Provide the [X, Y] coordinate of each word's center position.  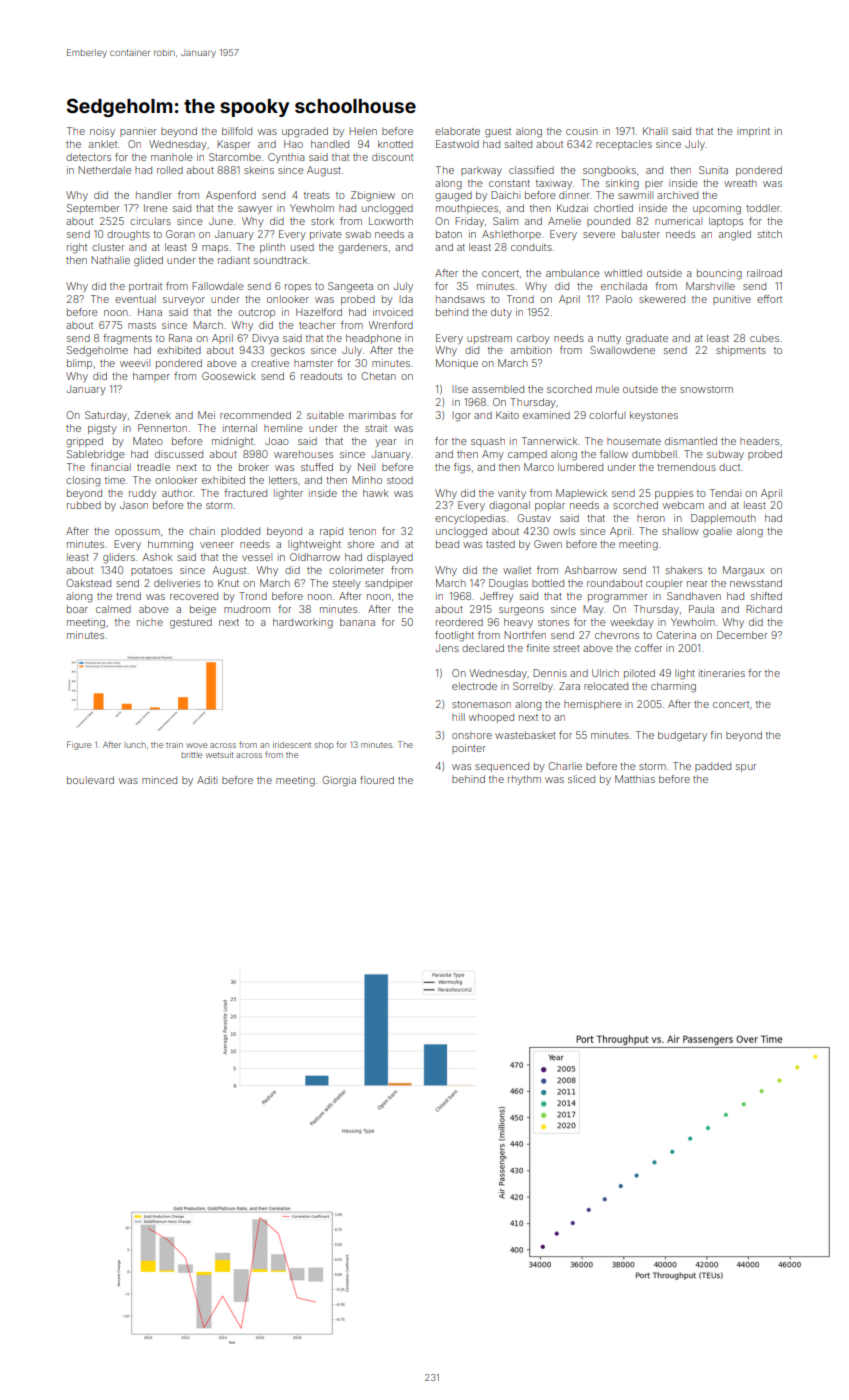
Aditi [207, 780]
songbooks [609, 171]
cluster [108, 247]
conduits [531, 247]
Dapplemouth [723, 519]
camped [527, 455]
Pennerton [162, 428]
